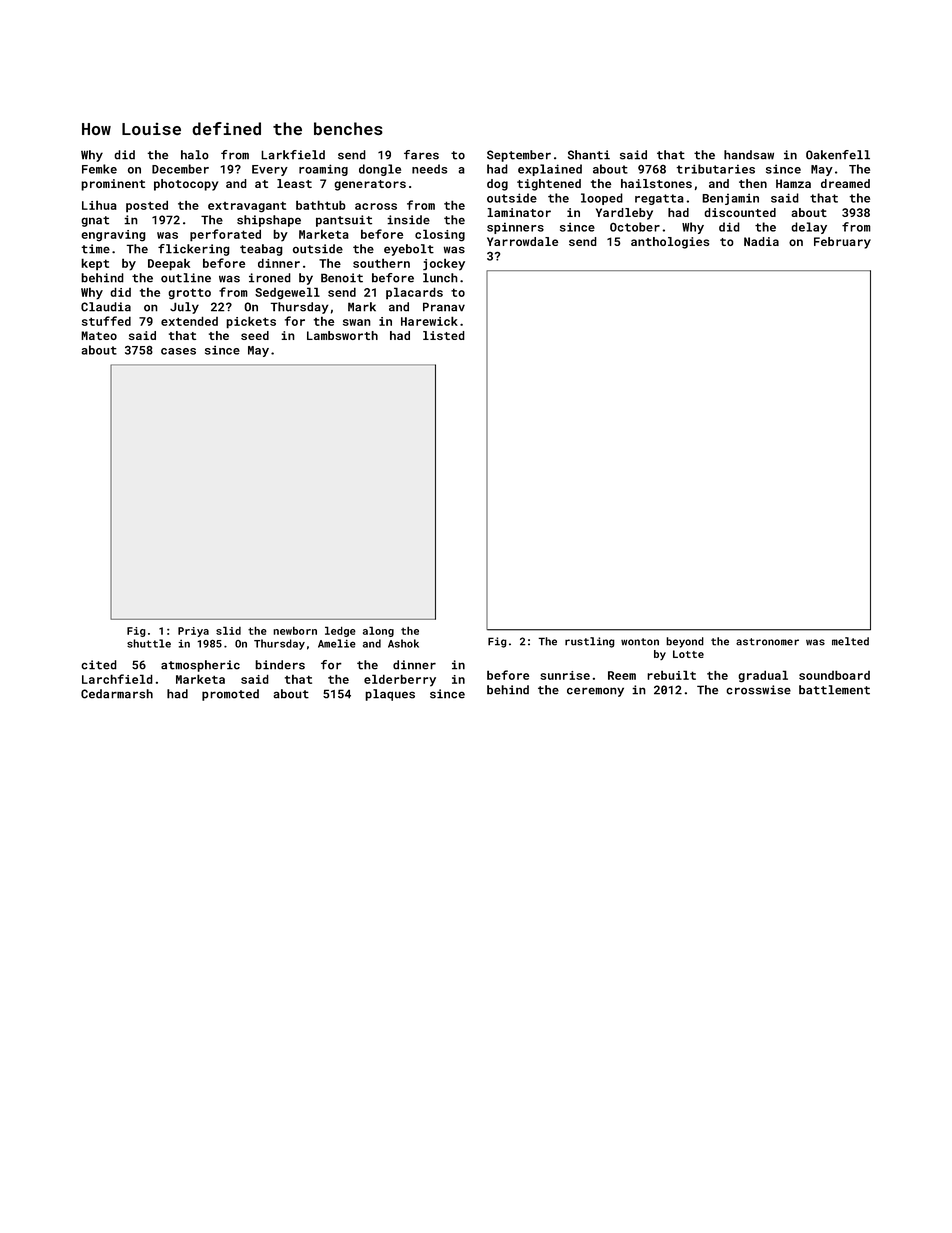 The width and height of the image is (952, 1233). I want to click on melted, so click(850, 641).
